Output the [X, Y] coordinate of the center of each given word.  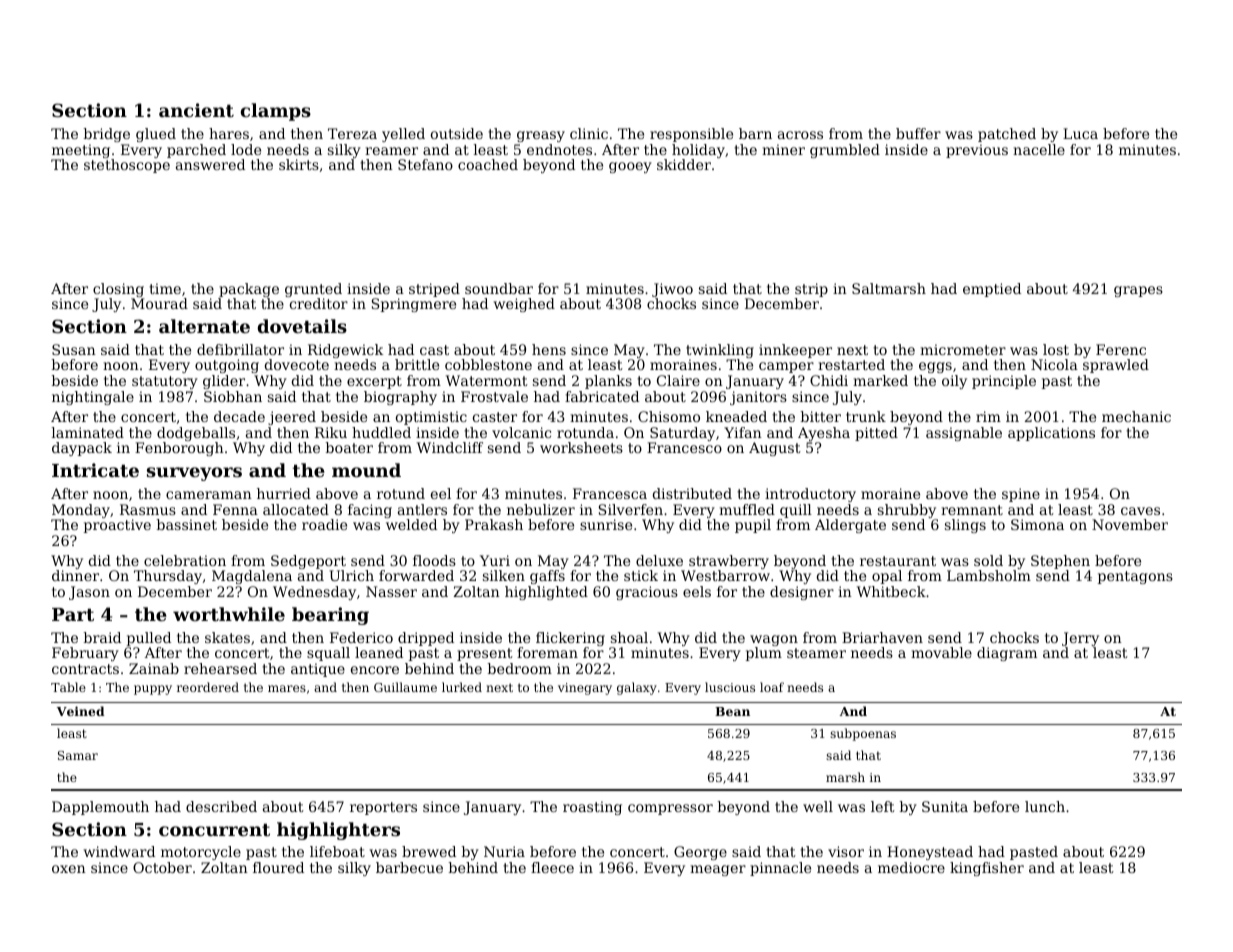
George [700, 853]
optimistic [431, 418]
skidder [684, 164]
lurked [462, 687]
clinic [589, 133]
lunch [1045, 806]
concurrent [214, 830]
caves [1140, 511]
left [883, 806]
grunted [313, 290]
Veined [81, 711]
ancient [196, 110]
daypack [82, 449]
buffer [918, 133]
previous [977, 151]
